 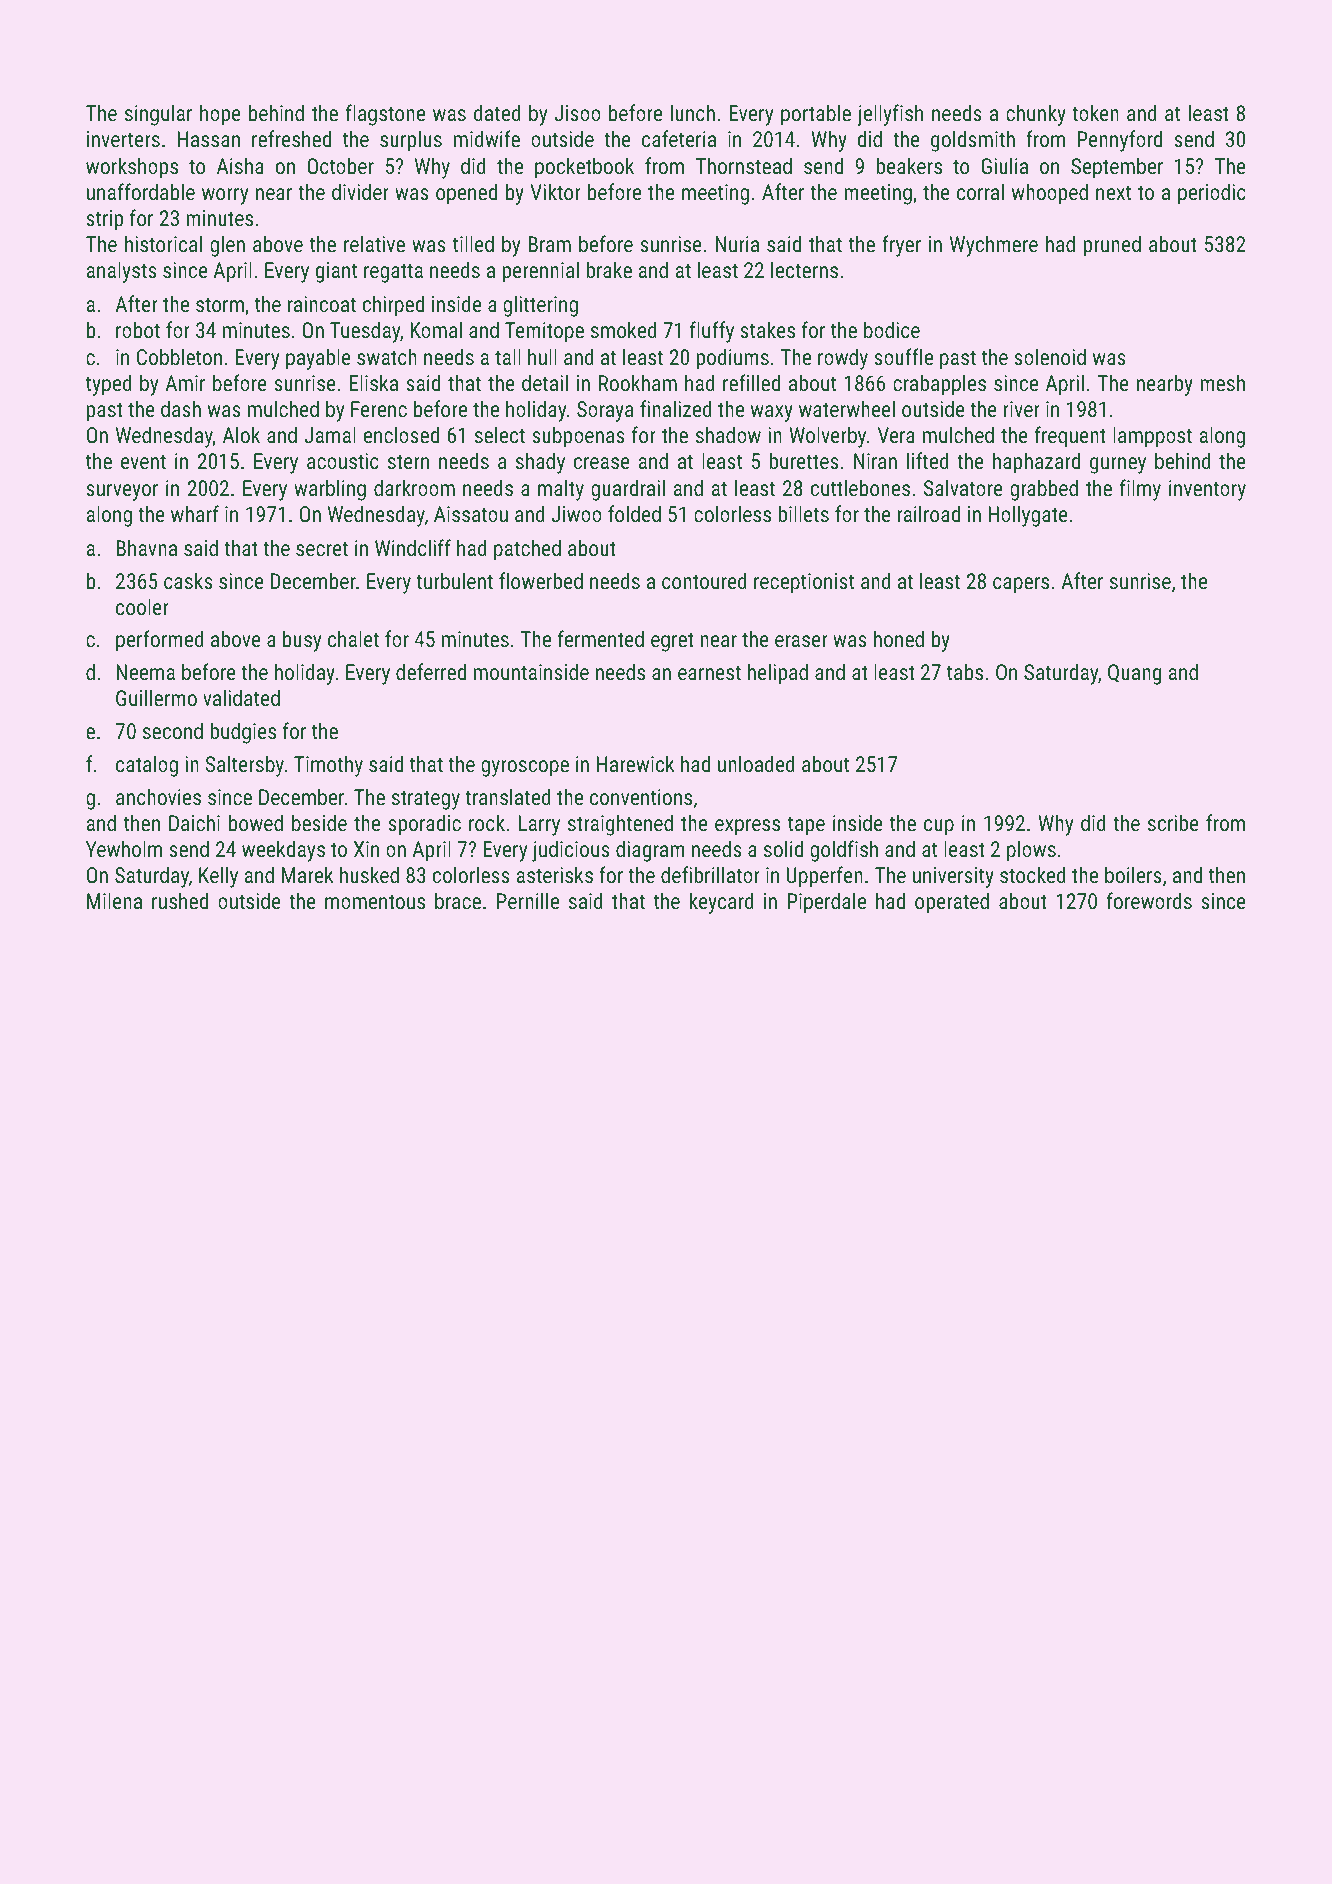 What do you see at coordinates (158, 115) in the image?
I see `singular` at bounding box center [158, 115].
